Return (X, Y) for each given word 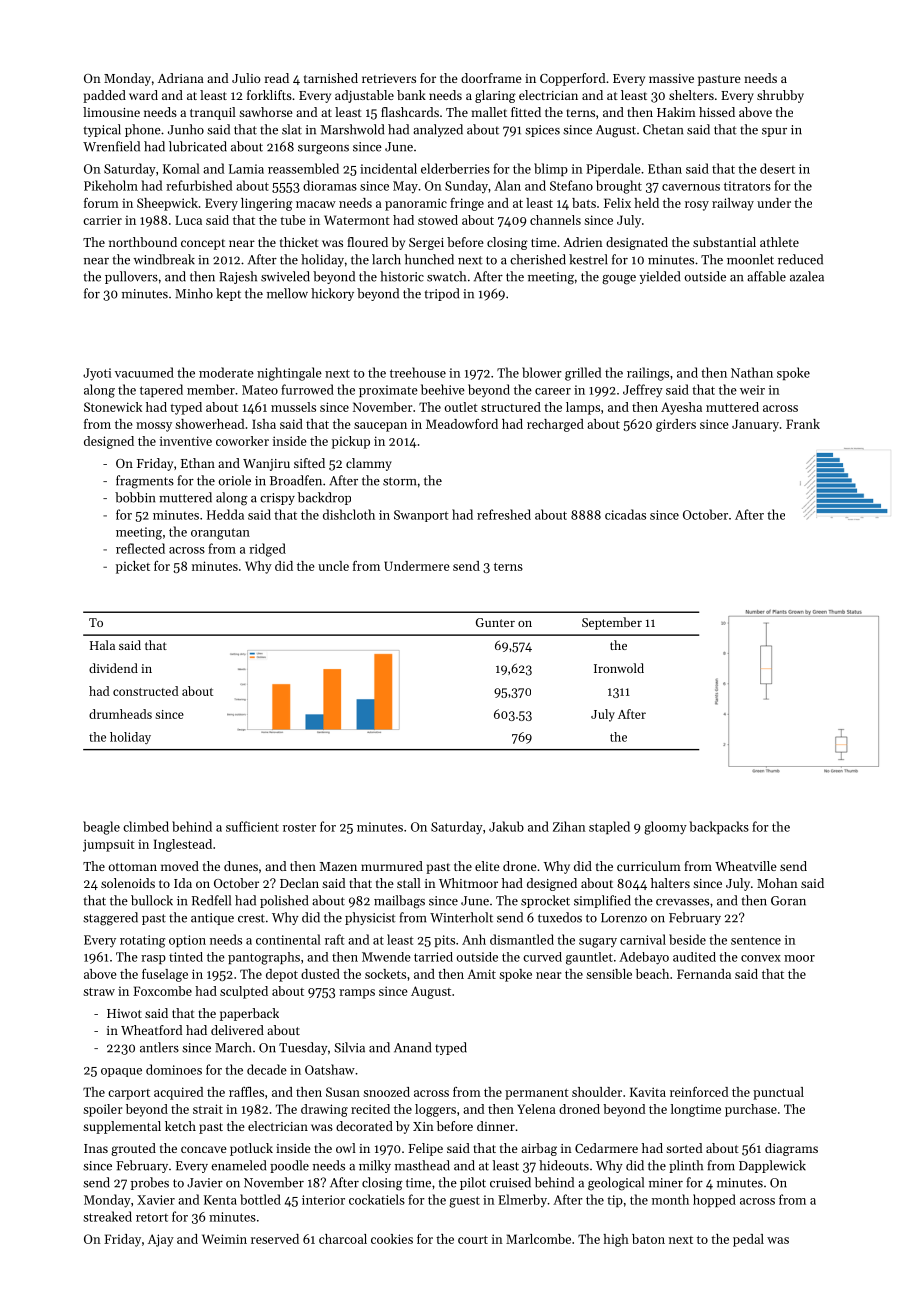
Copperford (572, 79)
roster (299, 827)
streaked (107, 1216)
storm (399, 481)
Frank (803, 424)
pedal (748, 1240)
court (473, 1240)
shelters (691, 95)
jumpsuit (109, 845)
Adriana (181, 78)
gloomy (665, 828)
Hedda (225, 514)
